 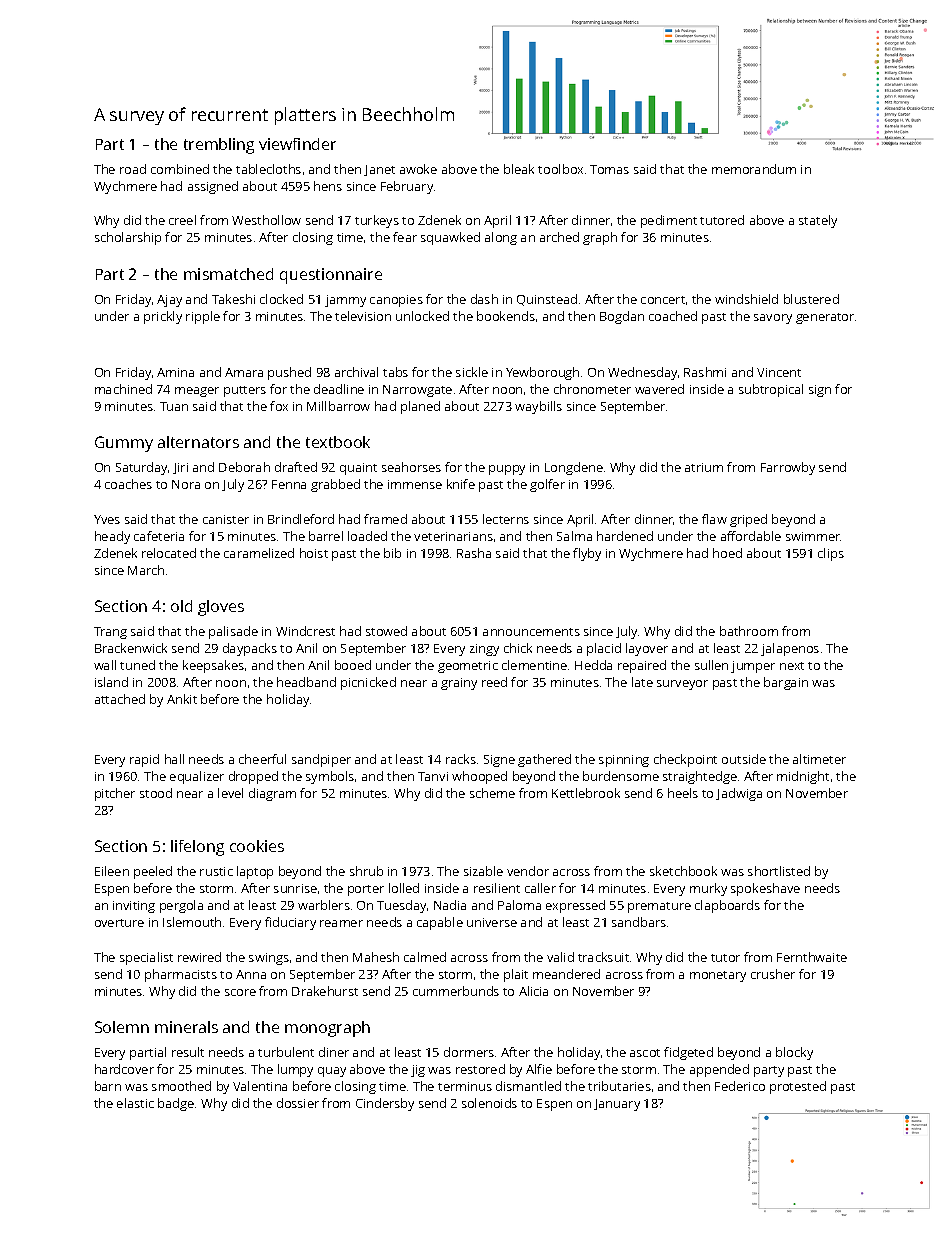 What do you see at coordinates (727, 906) in the page?
I see `clapboards` at bounding box center [727, 906].
